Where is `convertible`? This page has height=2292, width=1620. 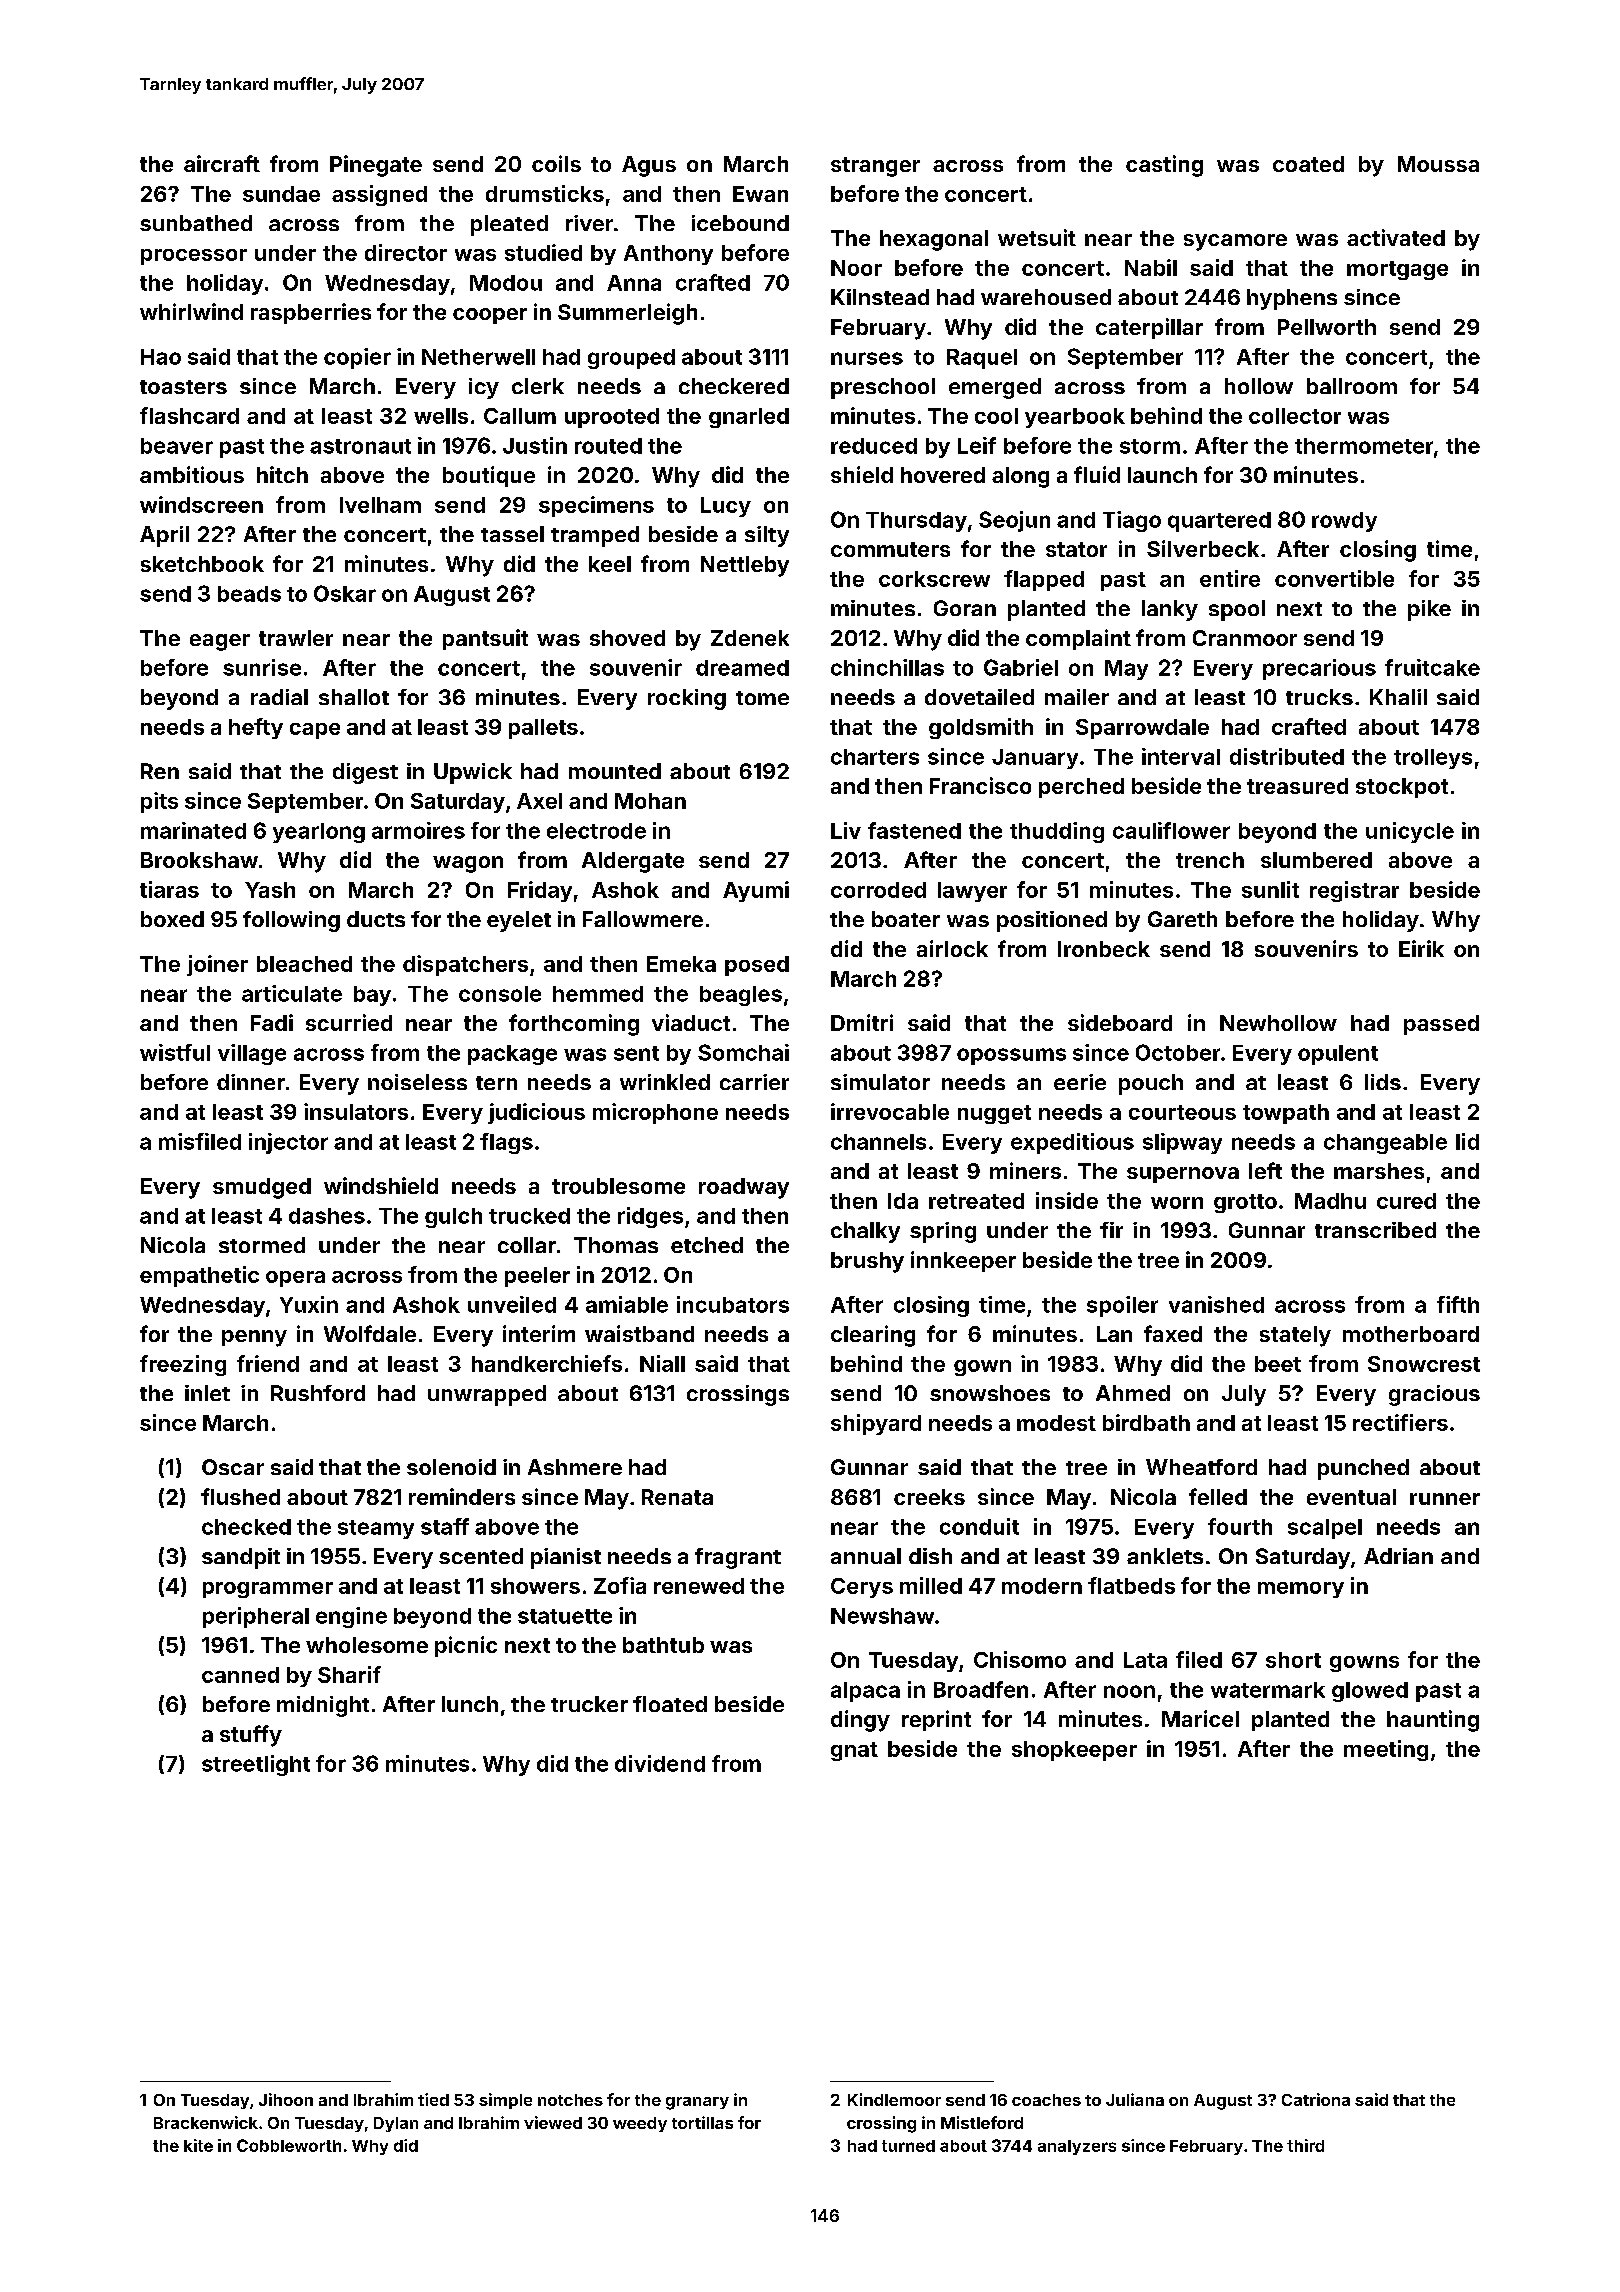 convertible is located at coordinates (1334, 578).
